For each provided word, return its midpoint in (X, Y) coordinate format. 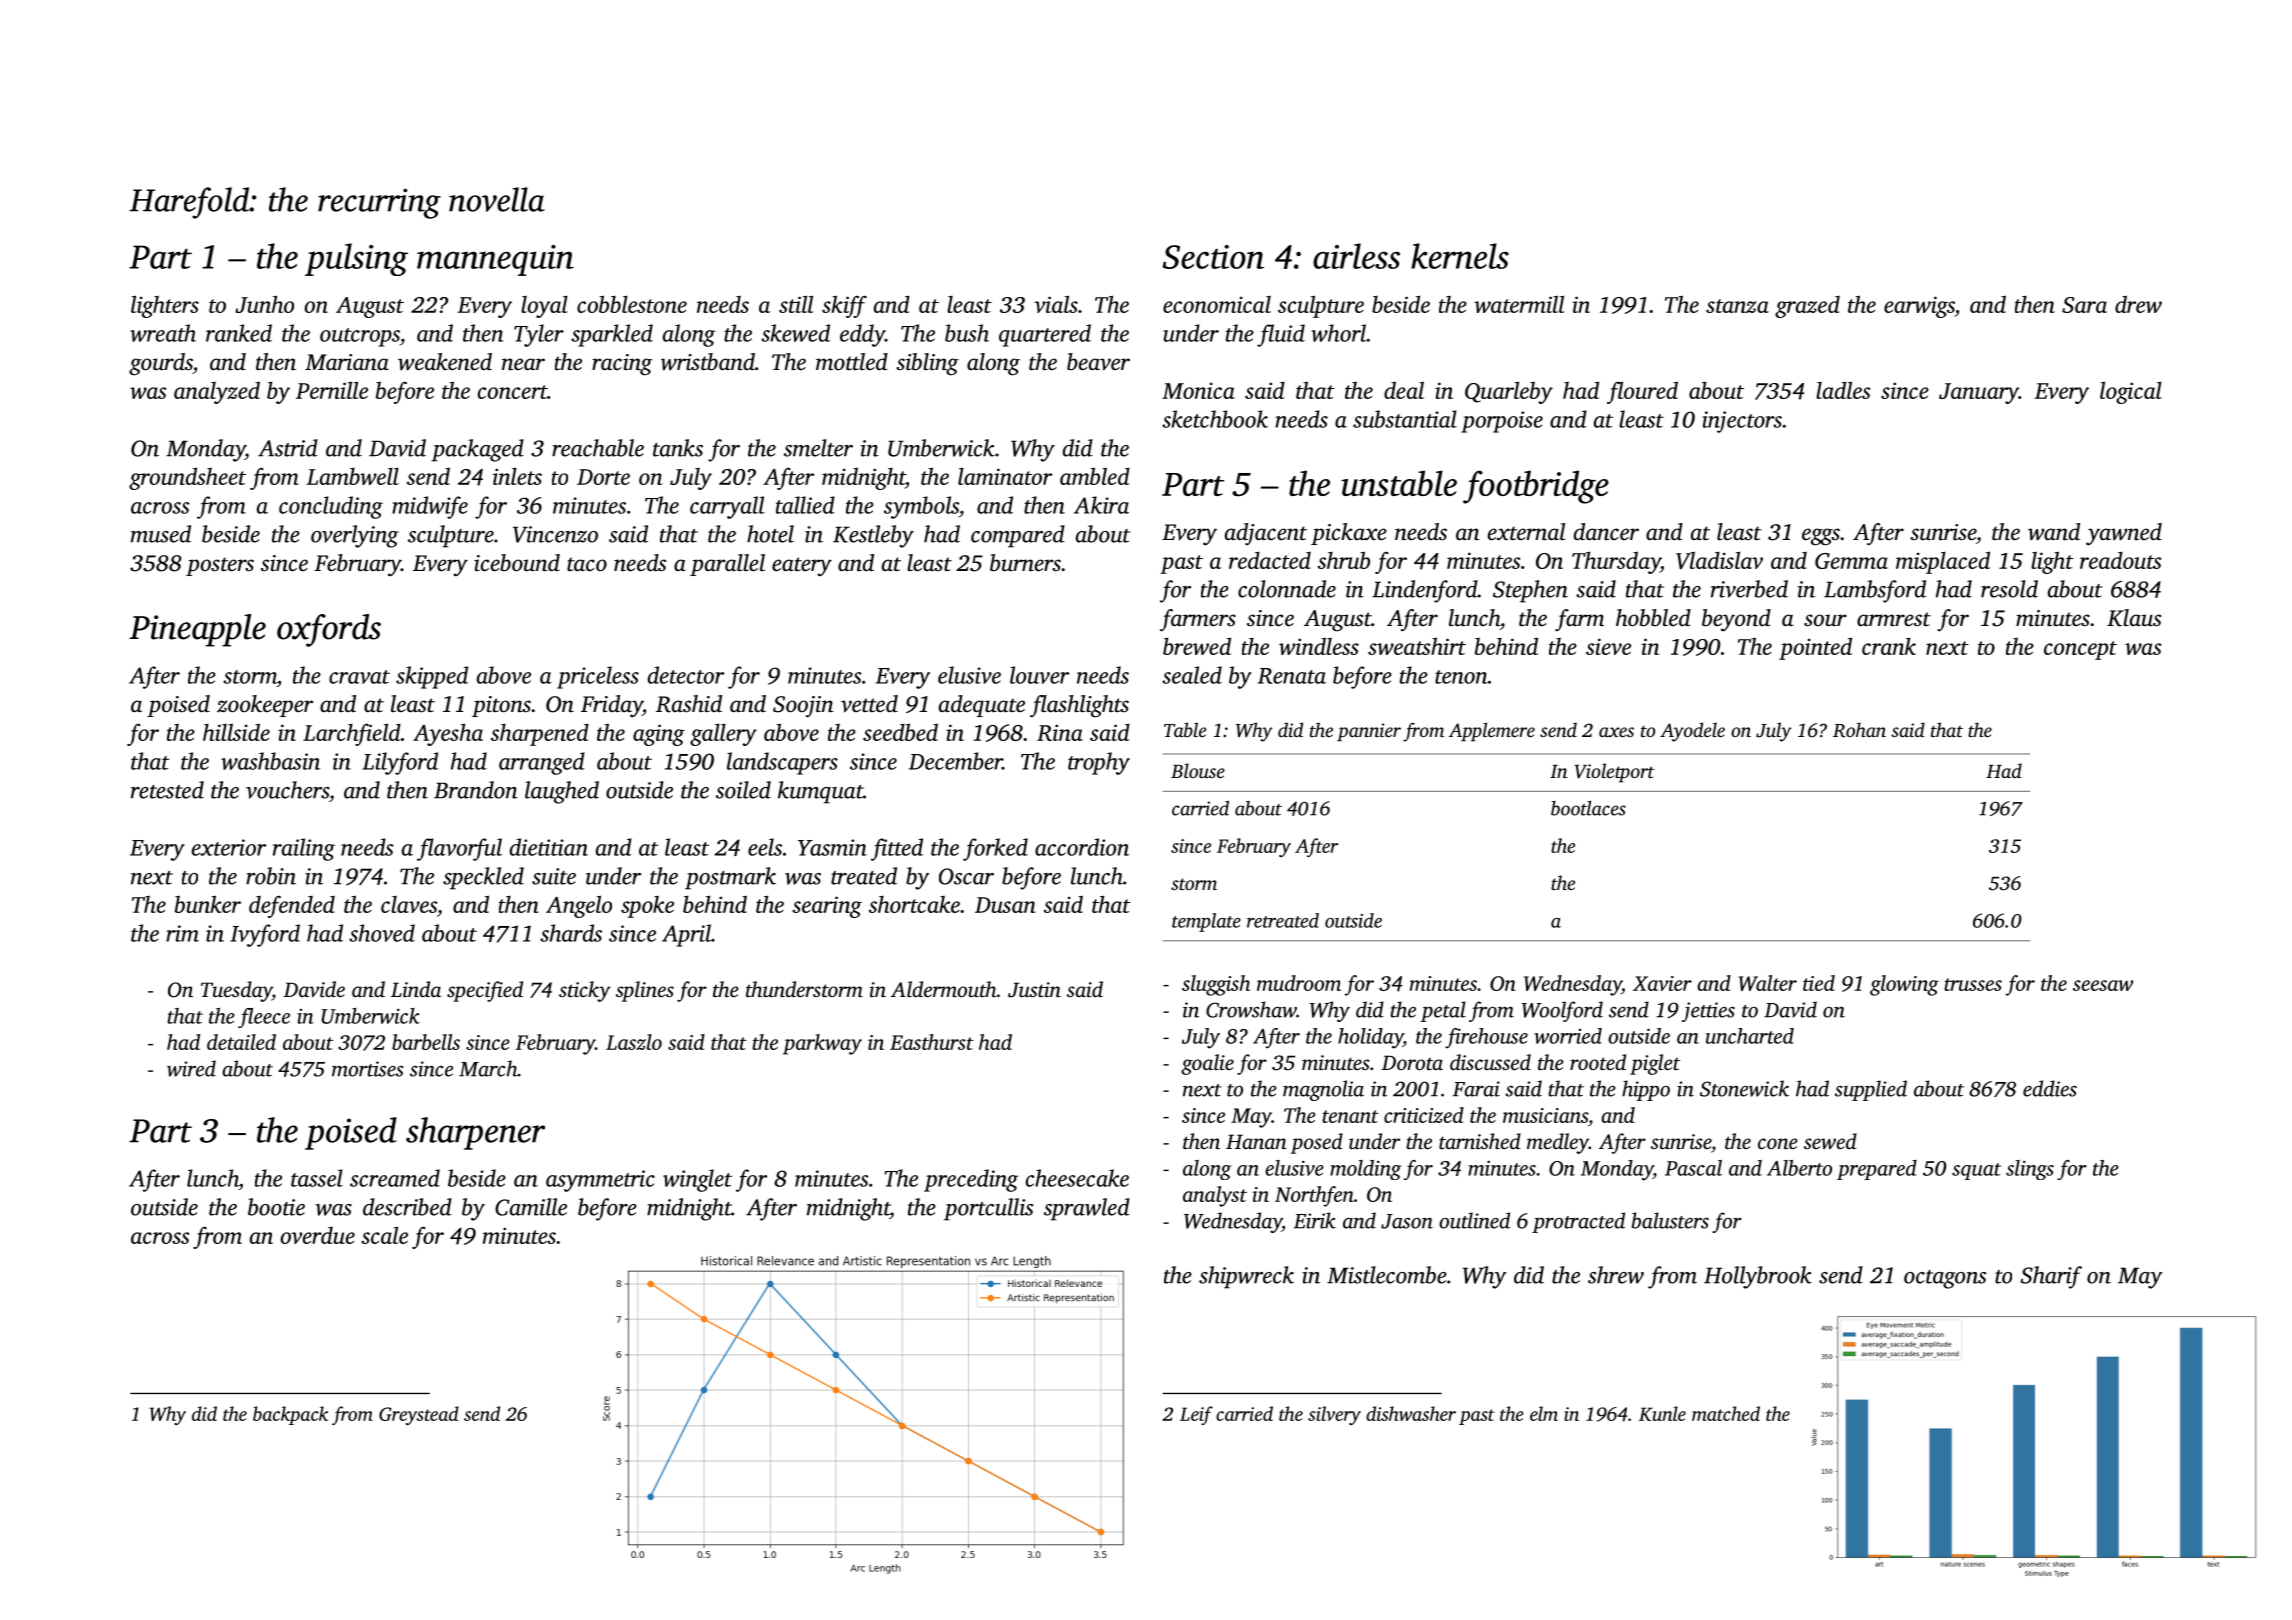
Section (1213, 257)
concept (2080, 650)
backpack (290, 1415)
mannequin (495, 260)
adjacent (1266, 534)
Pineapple (197, 630)
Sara (2084, 305)
